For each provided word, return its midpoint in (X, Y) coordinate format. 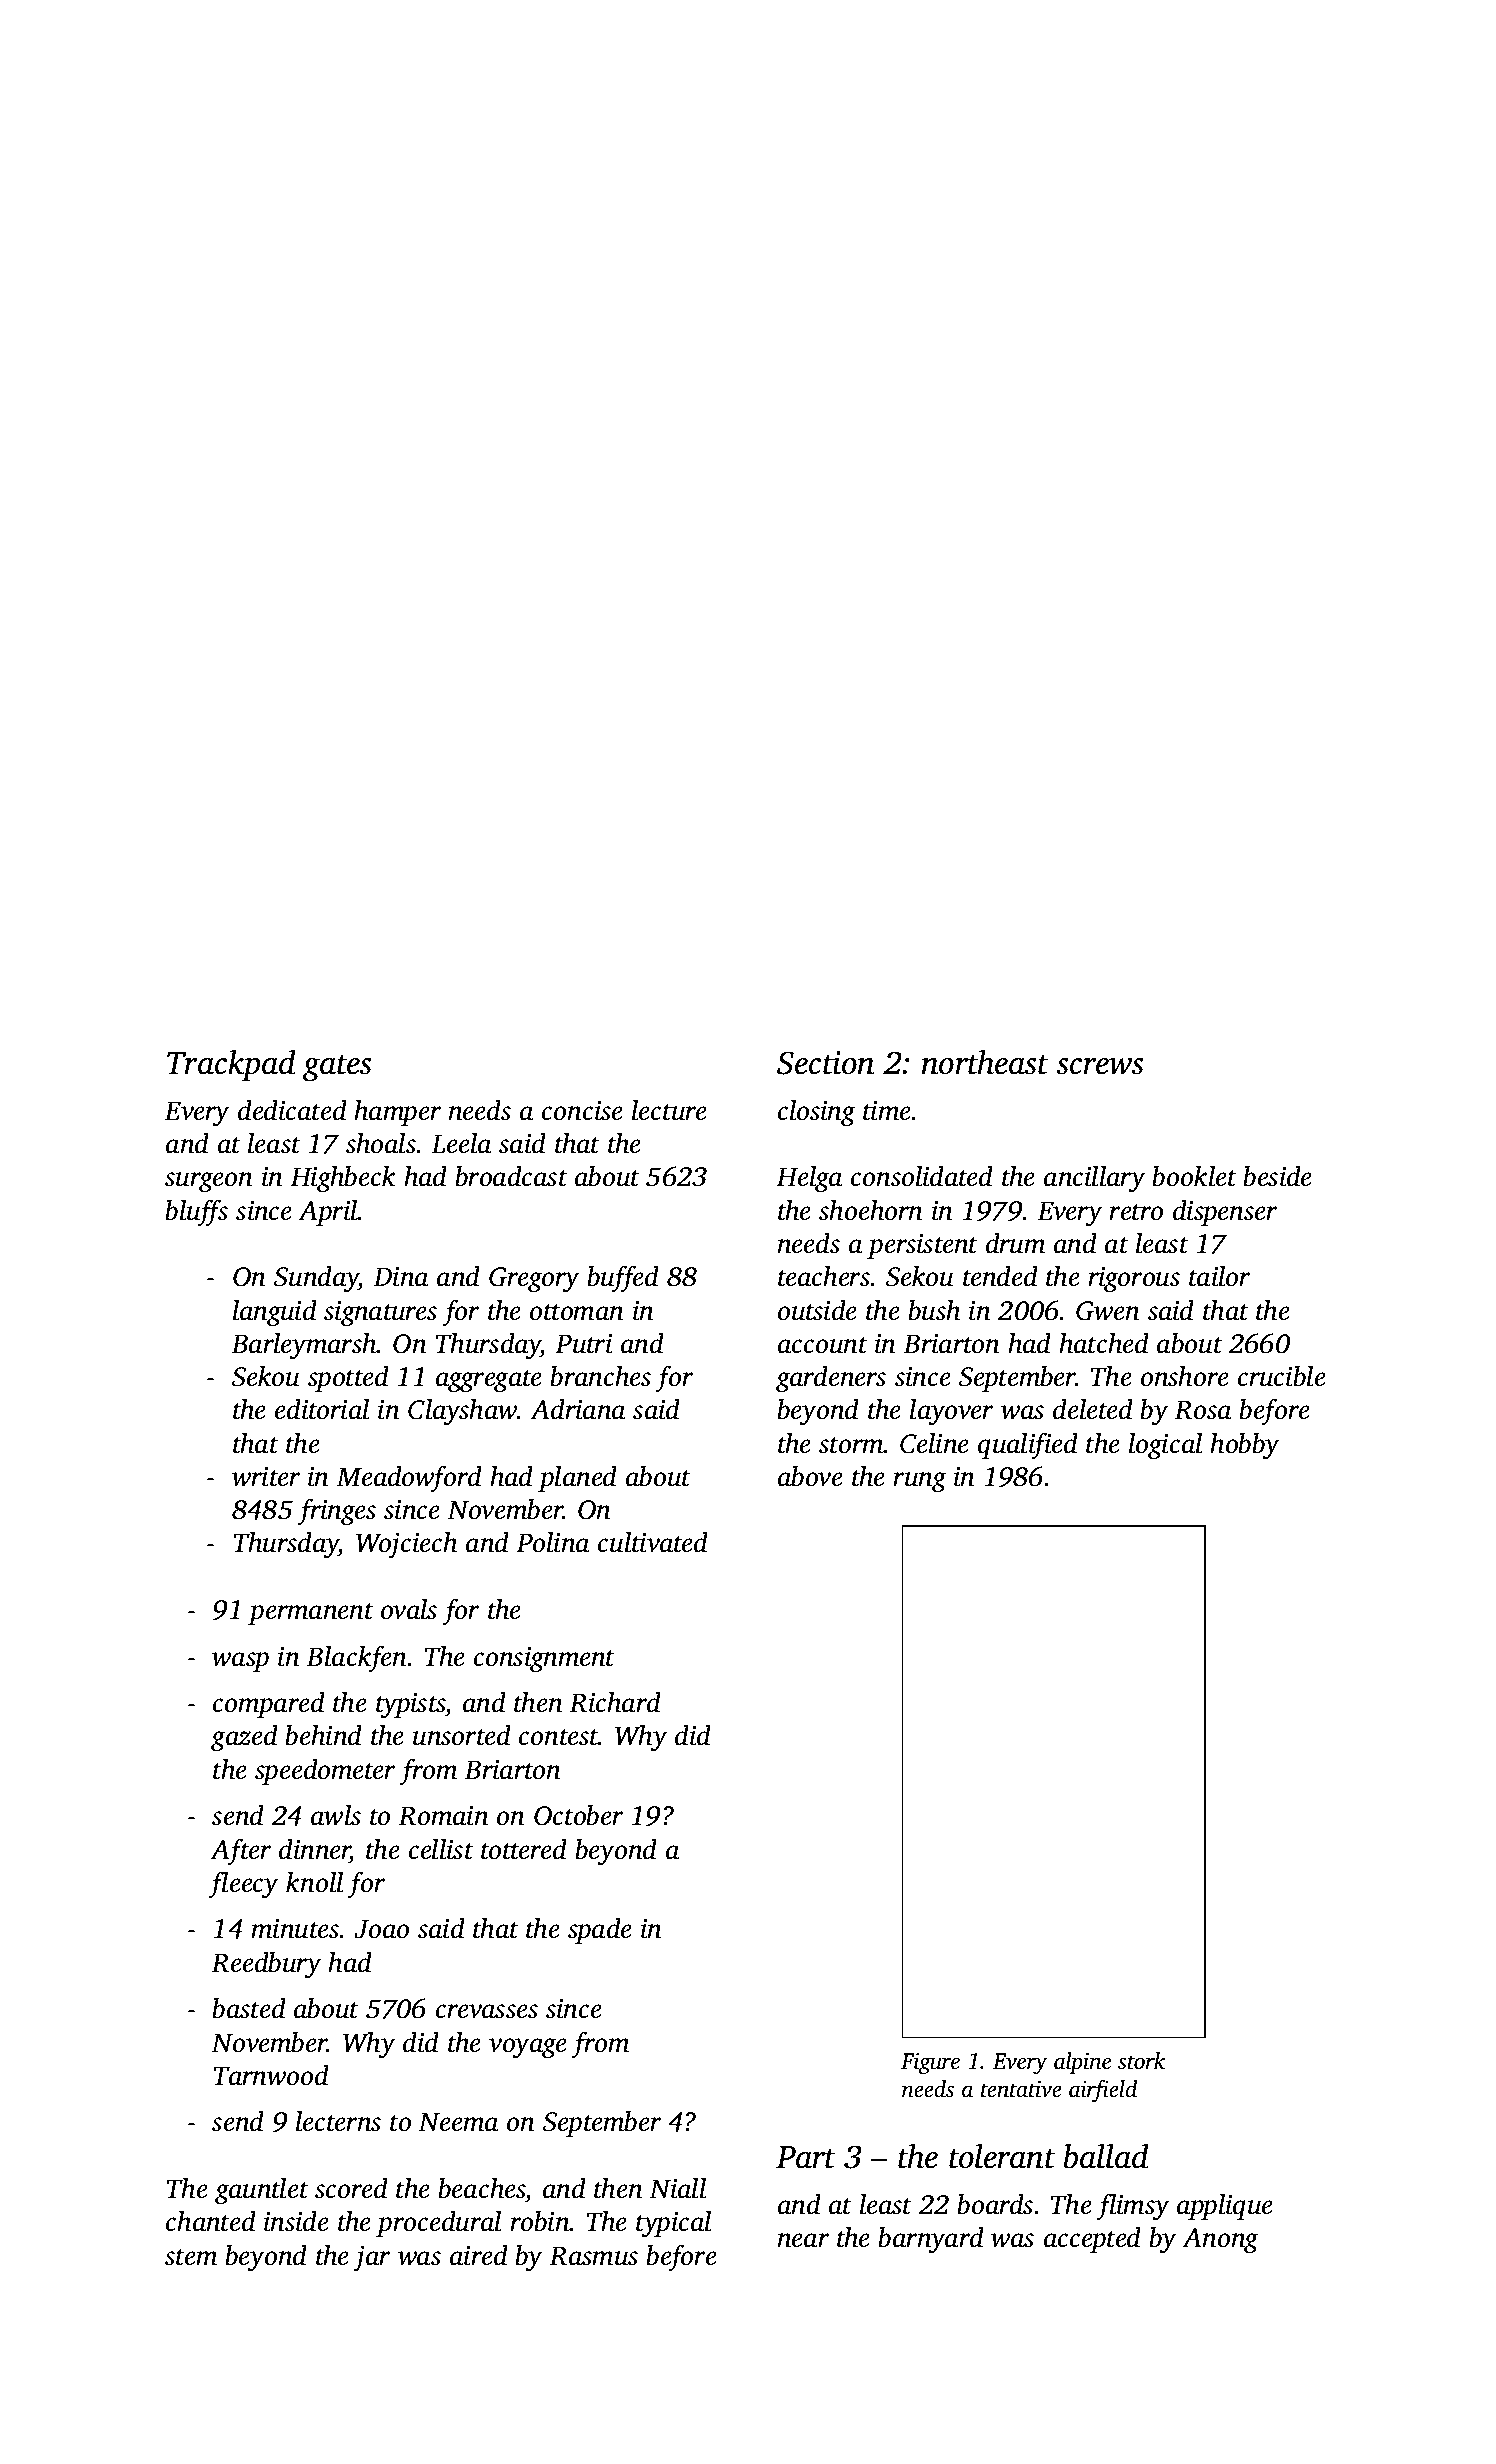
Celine (934, 1443)
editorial (322, 1409)
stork (1142, 2061)
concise (582, 1111)
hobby (1245, 1446)
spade (600, 1931)
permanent (311, 1614)
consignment (544, 1660)
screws (1100, 1066)
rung (920, 1482)
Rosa (1202, 1410)
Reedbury (266, 1965)
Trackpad (231, 1065)
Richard (615, 1702)
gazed (244, 1738)
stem (191, 2257)
